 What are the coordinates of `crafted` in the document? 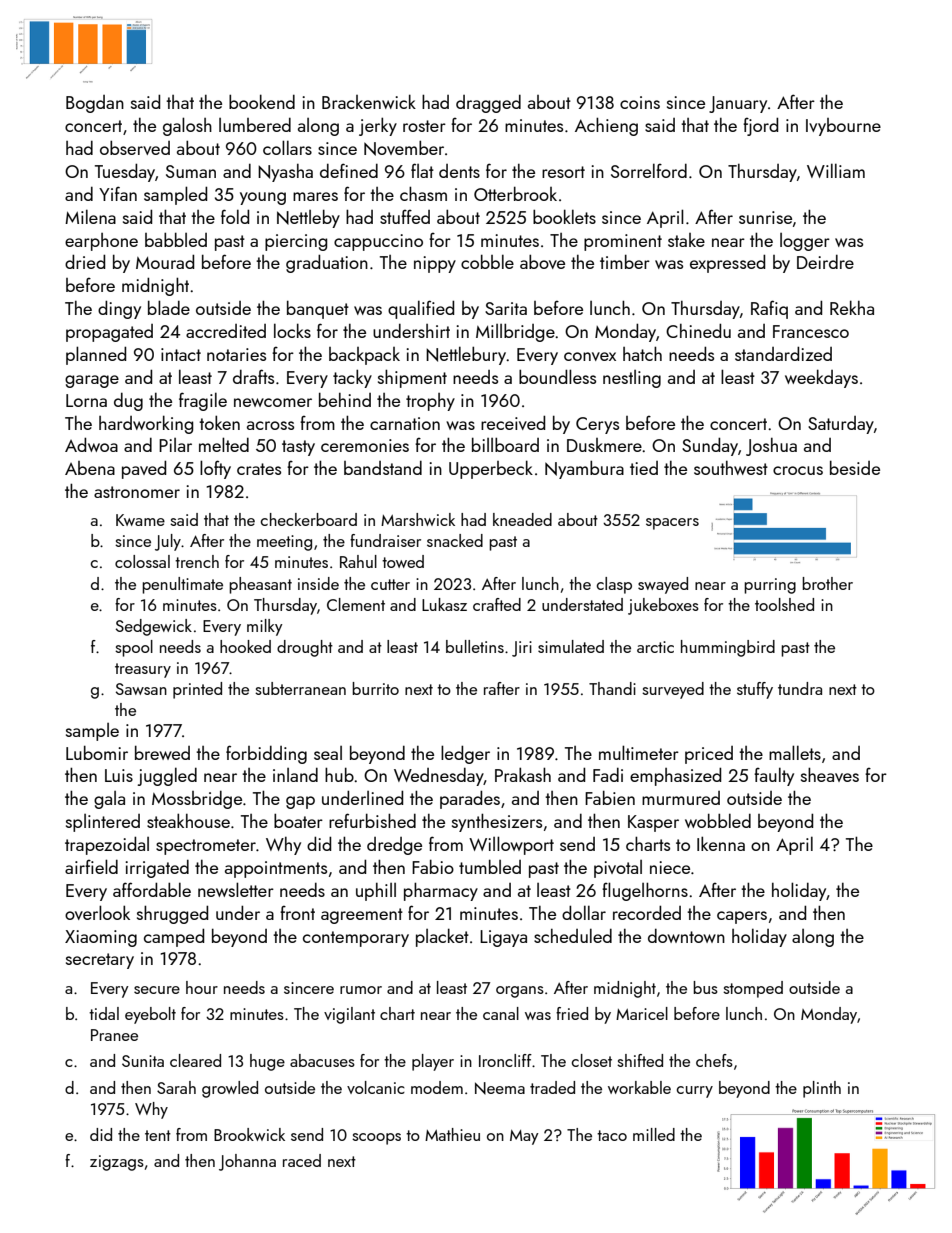 It's located at (497, 604).
